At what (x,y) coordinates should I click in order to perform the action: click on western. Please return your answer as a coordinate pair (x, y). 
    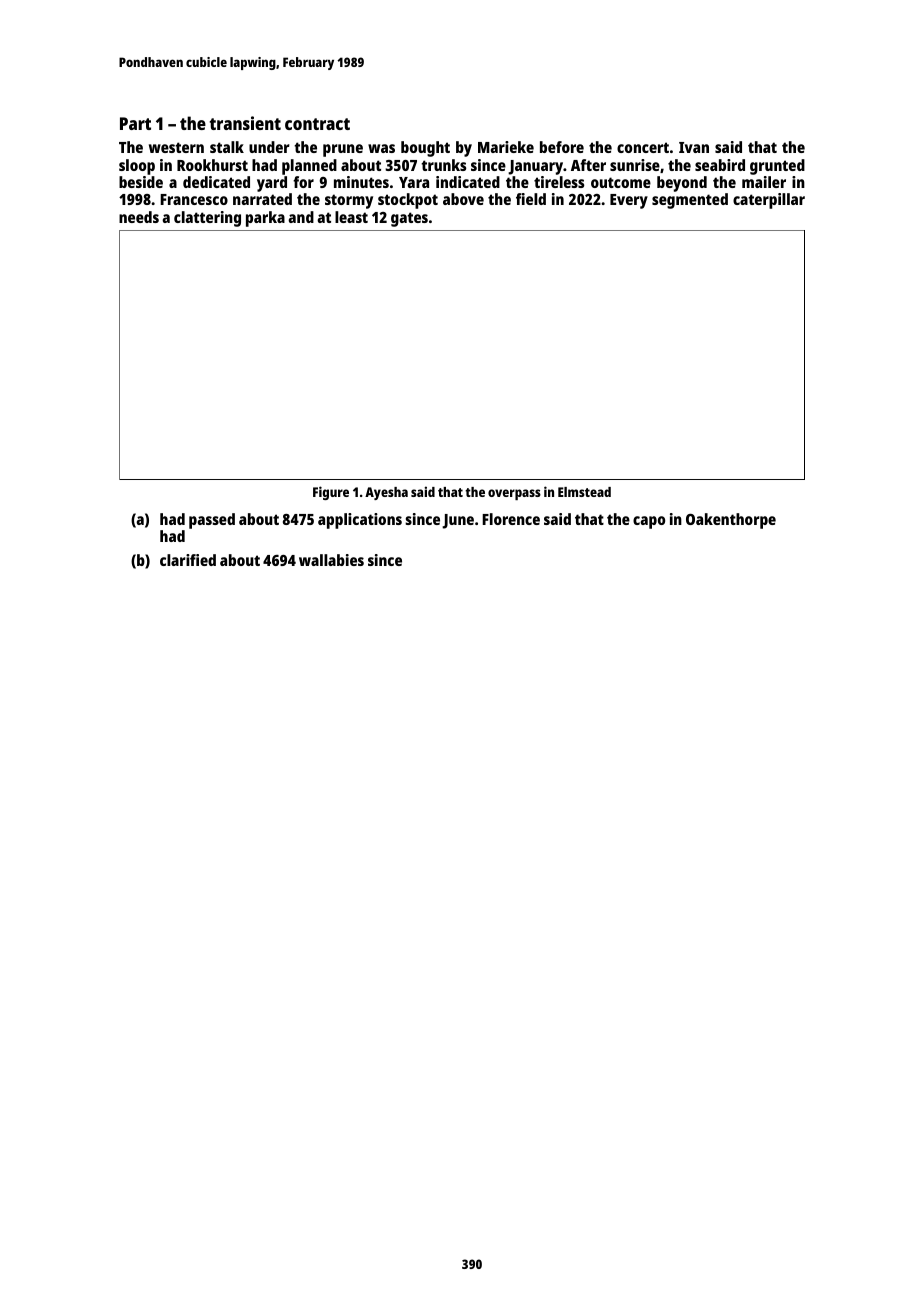
    Looking at the image, I should click on (176, 147).
